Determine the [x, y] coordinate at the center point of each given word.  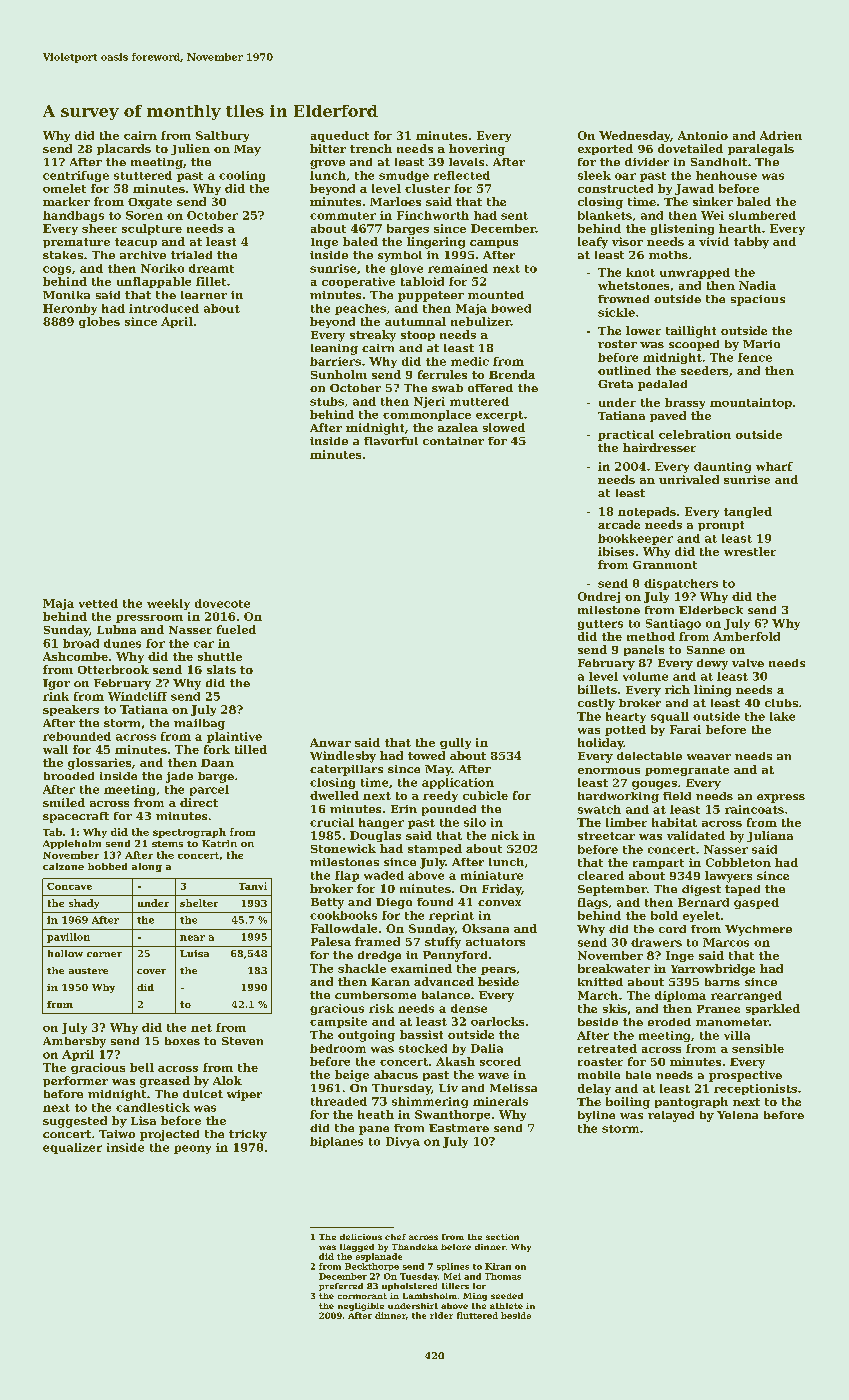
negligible [361, 1307]
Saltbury [222, 136]
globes [99, 322]
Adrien [781, 135]
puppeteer [431, 296]
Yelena [737, 1115]
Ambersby [74, 1042]
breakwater [614, 968]
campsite [338, 1022]
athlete [506, 1306]
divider [647, 162]
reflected [462, 175]
